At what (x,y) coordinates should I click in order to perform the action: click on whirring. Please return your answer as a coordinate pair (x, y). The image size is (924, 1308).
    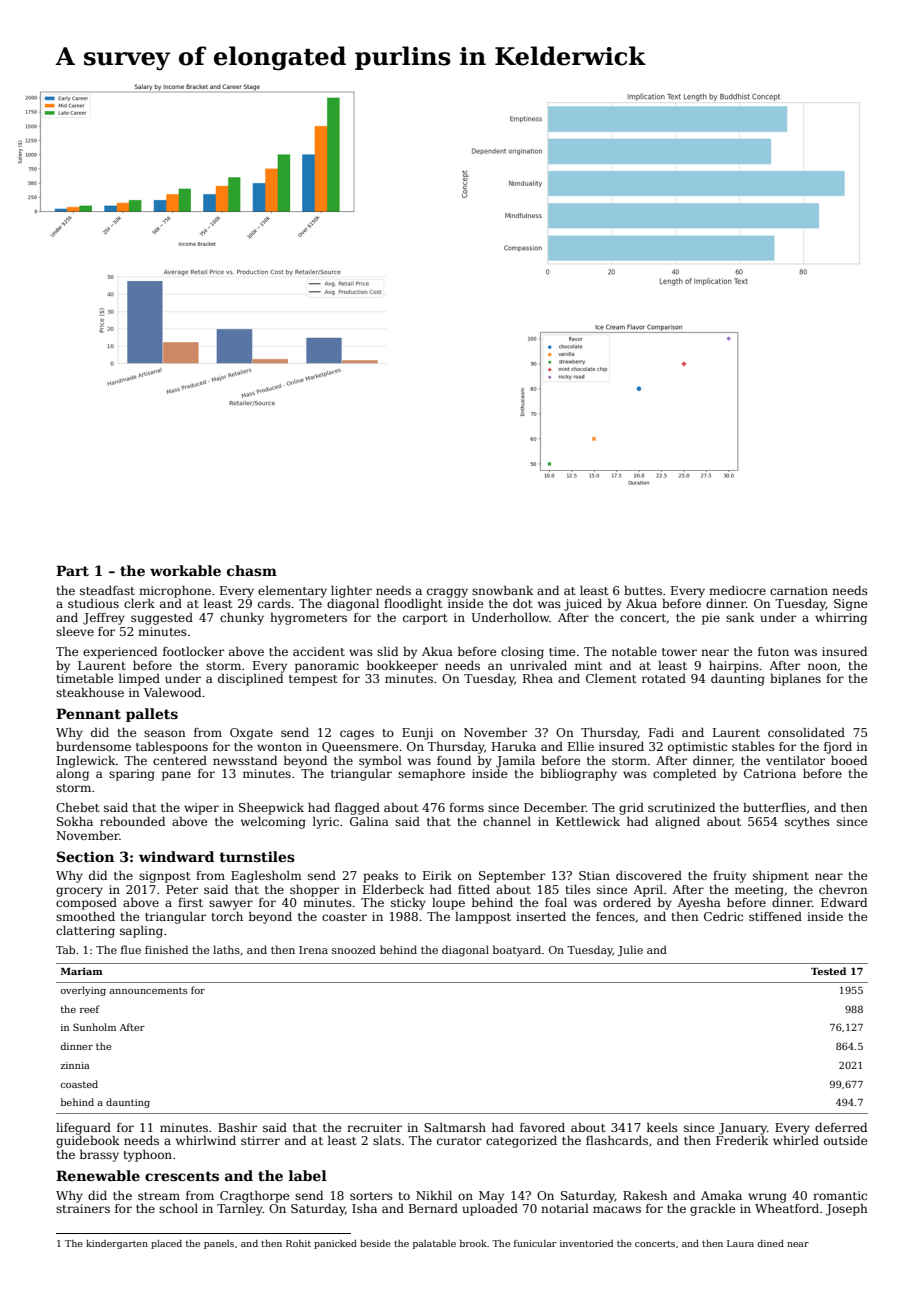
    Looking at the image, I should click on (841, 619).
